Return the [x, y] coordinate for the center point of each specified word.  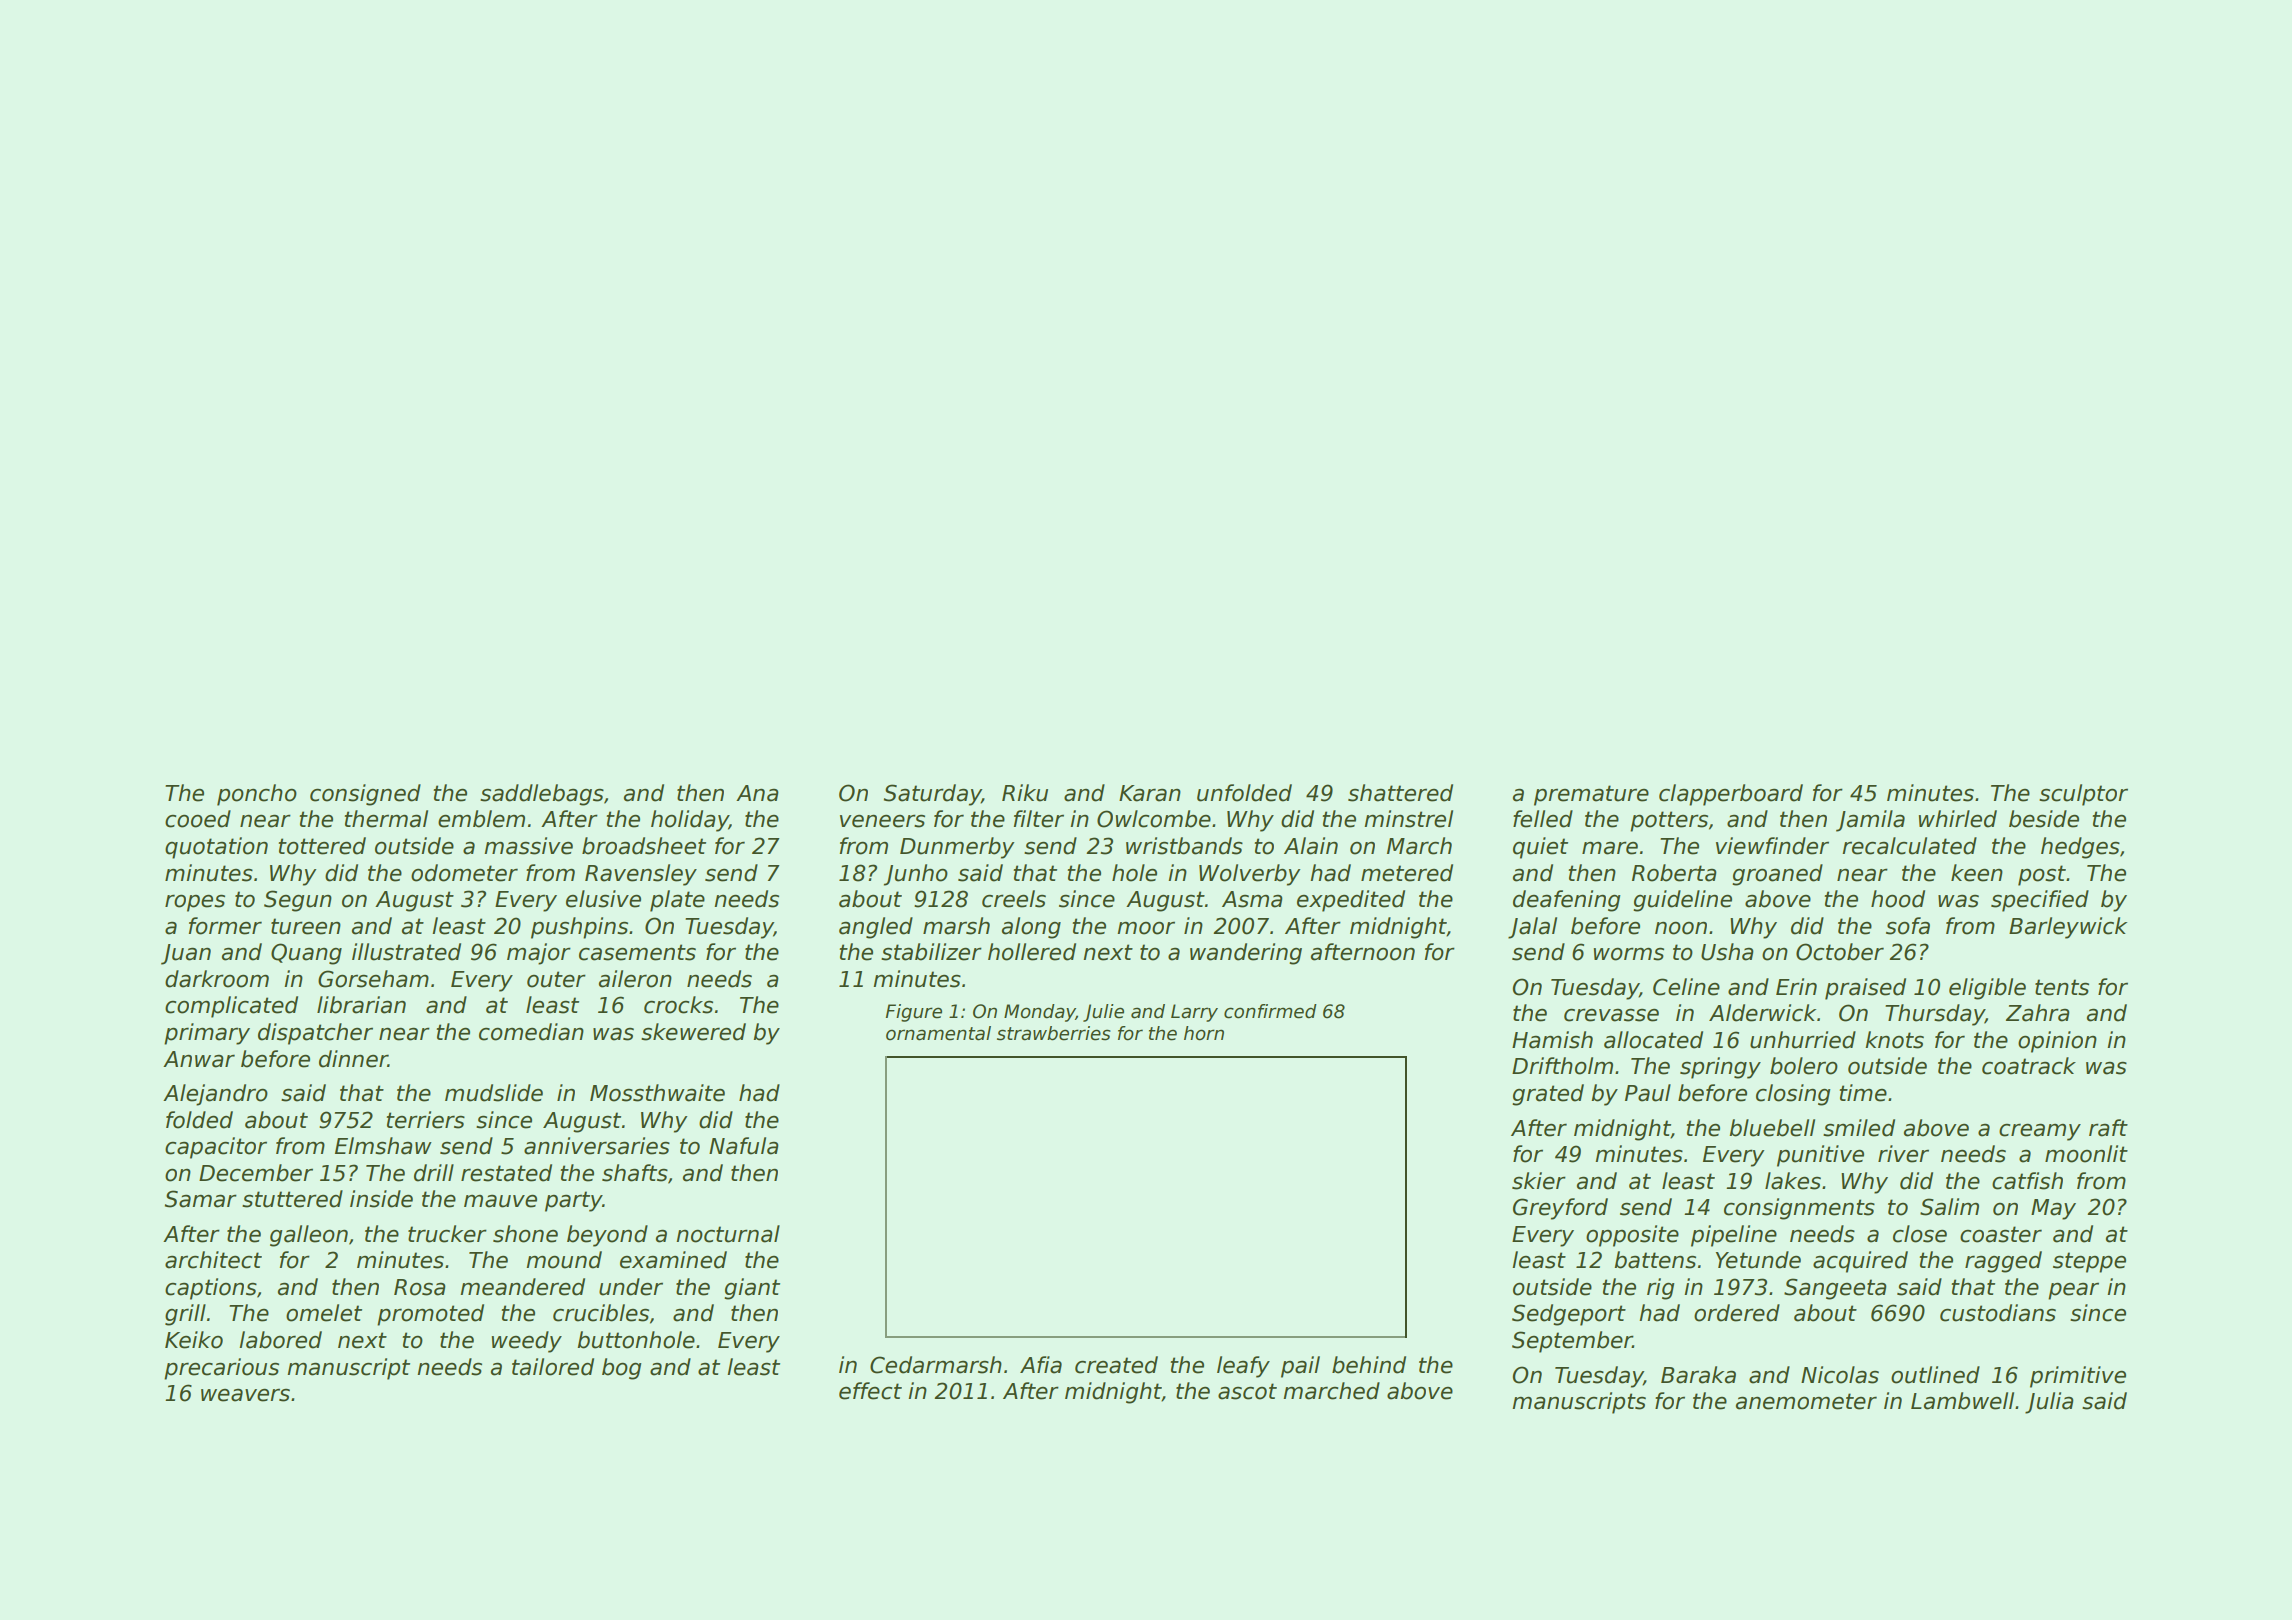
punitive [1820, 1156]
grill [185, 1315]
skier [1539, 1181]
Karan [1150, 793]
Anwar [199, 1059]
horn [1204, 1033]
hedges [2080, 848]
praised [1865, 989]
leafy [1243, 1367]
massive [528, 846]
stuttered [292, 1199]
